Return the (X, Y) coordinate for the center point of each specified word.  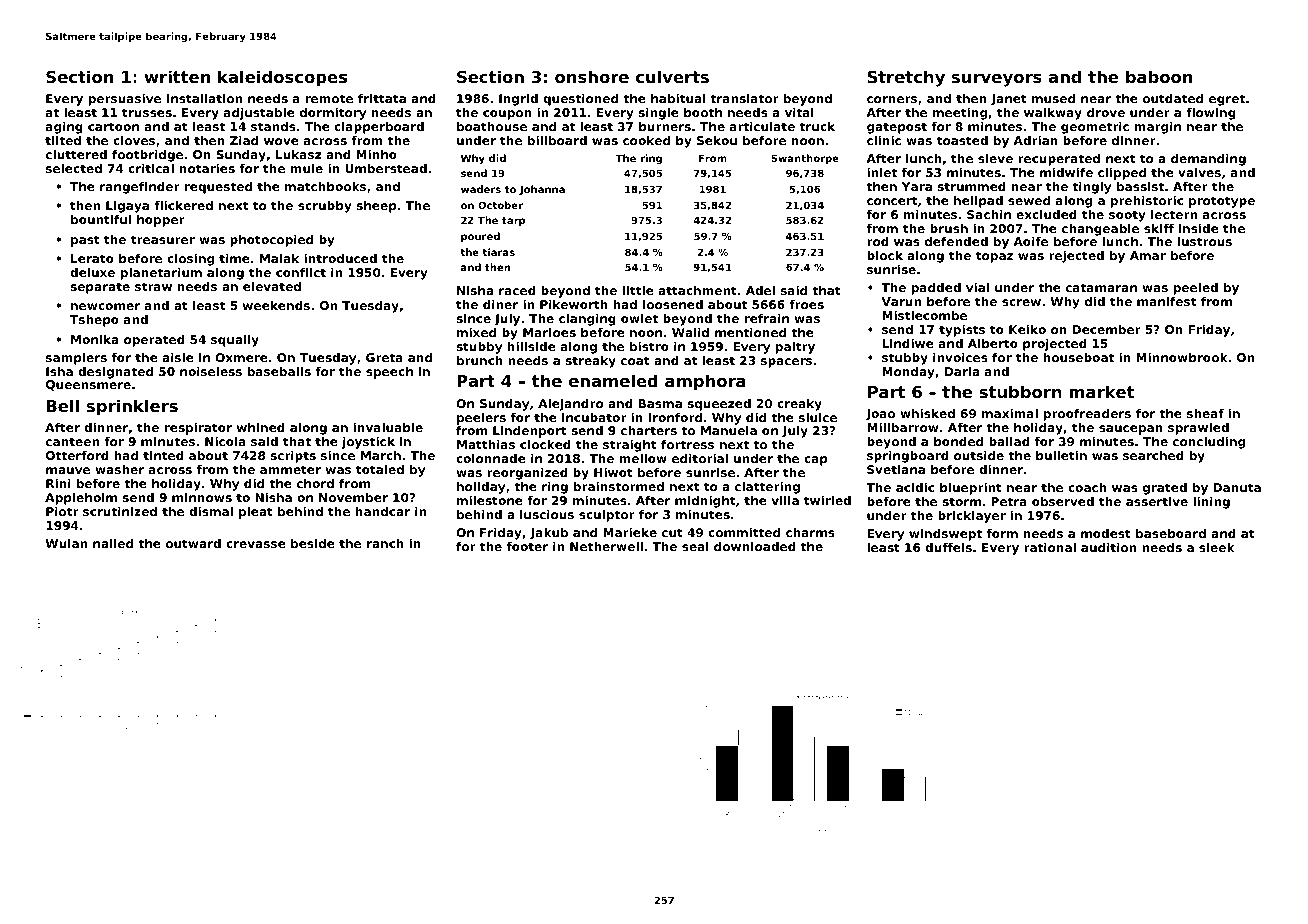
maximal (1010, 413)
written (177, 76)
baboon (1159, 76)
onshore (592, 76)
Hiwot (613, 472)
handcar (383, 511)
